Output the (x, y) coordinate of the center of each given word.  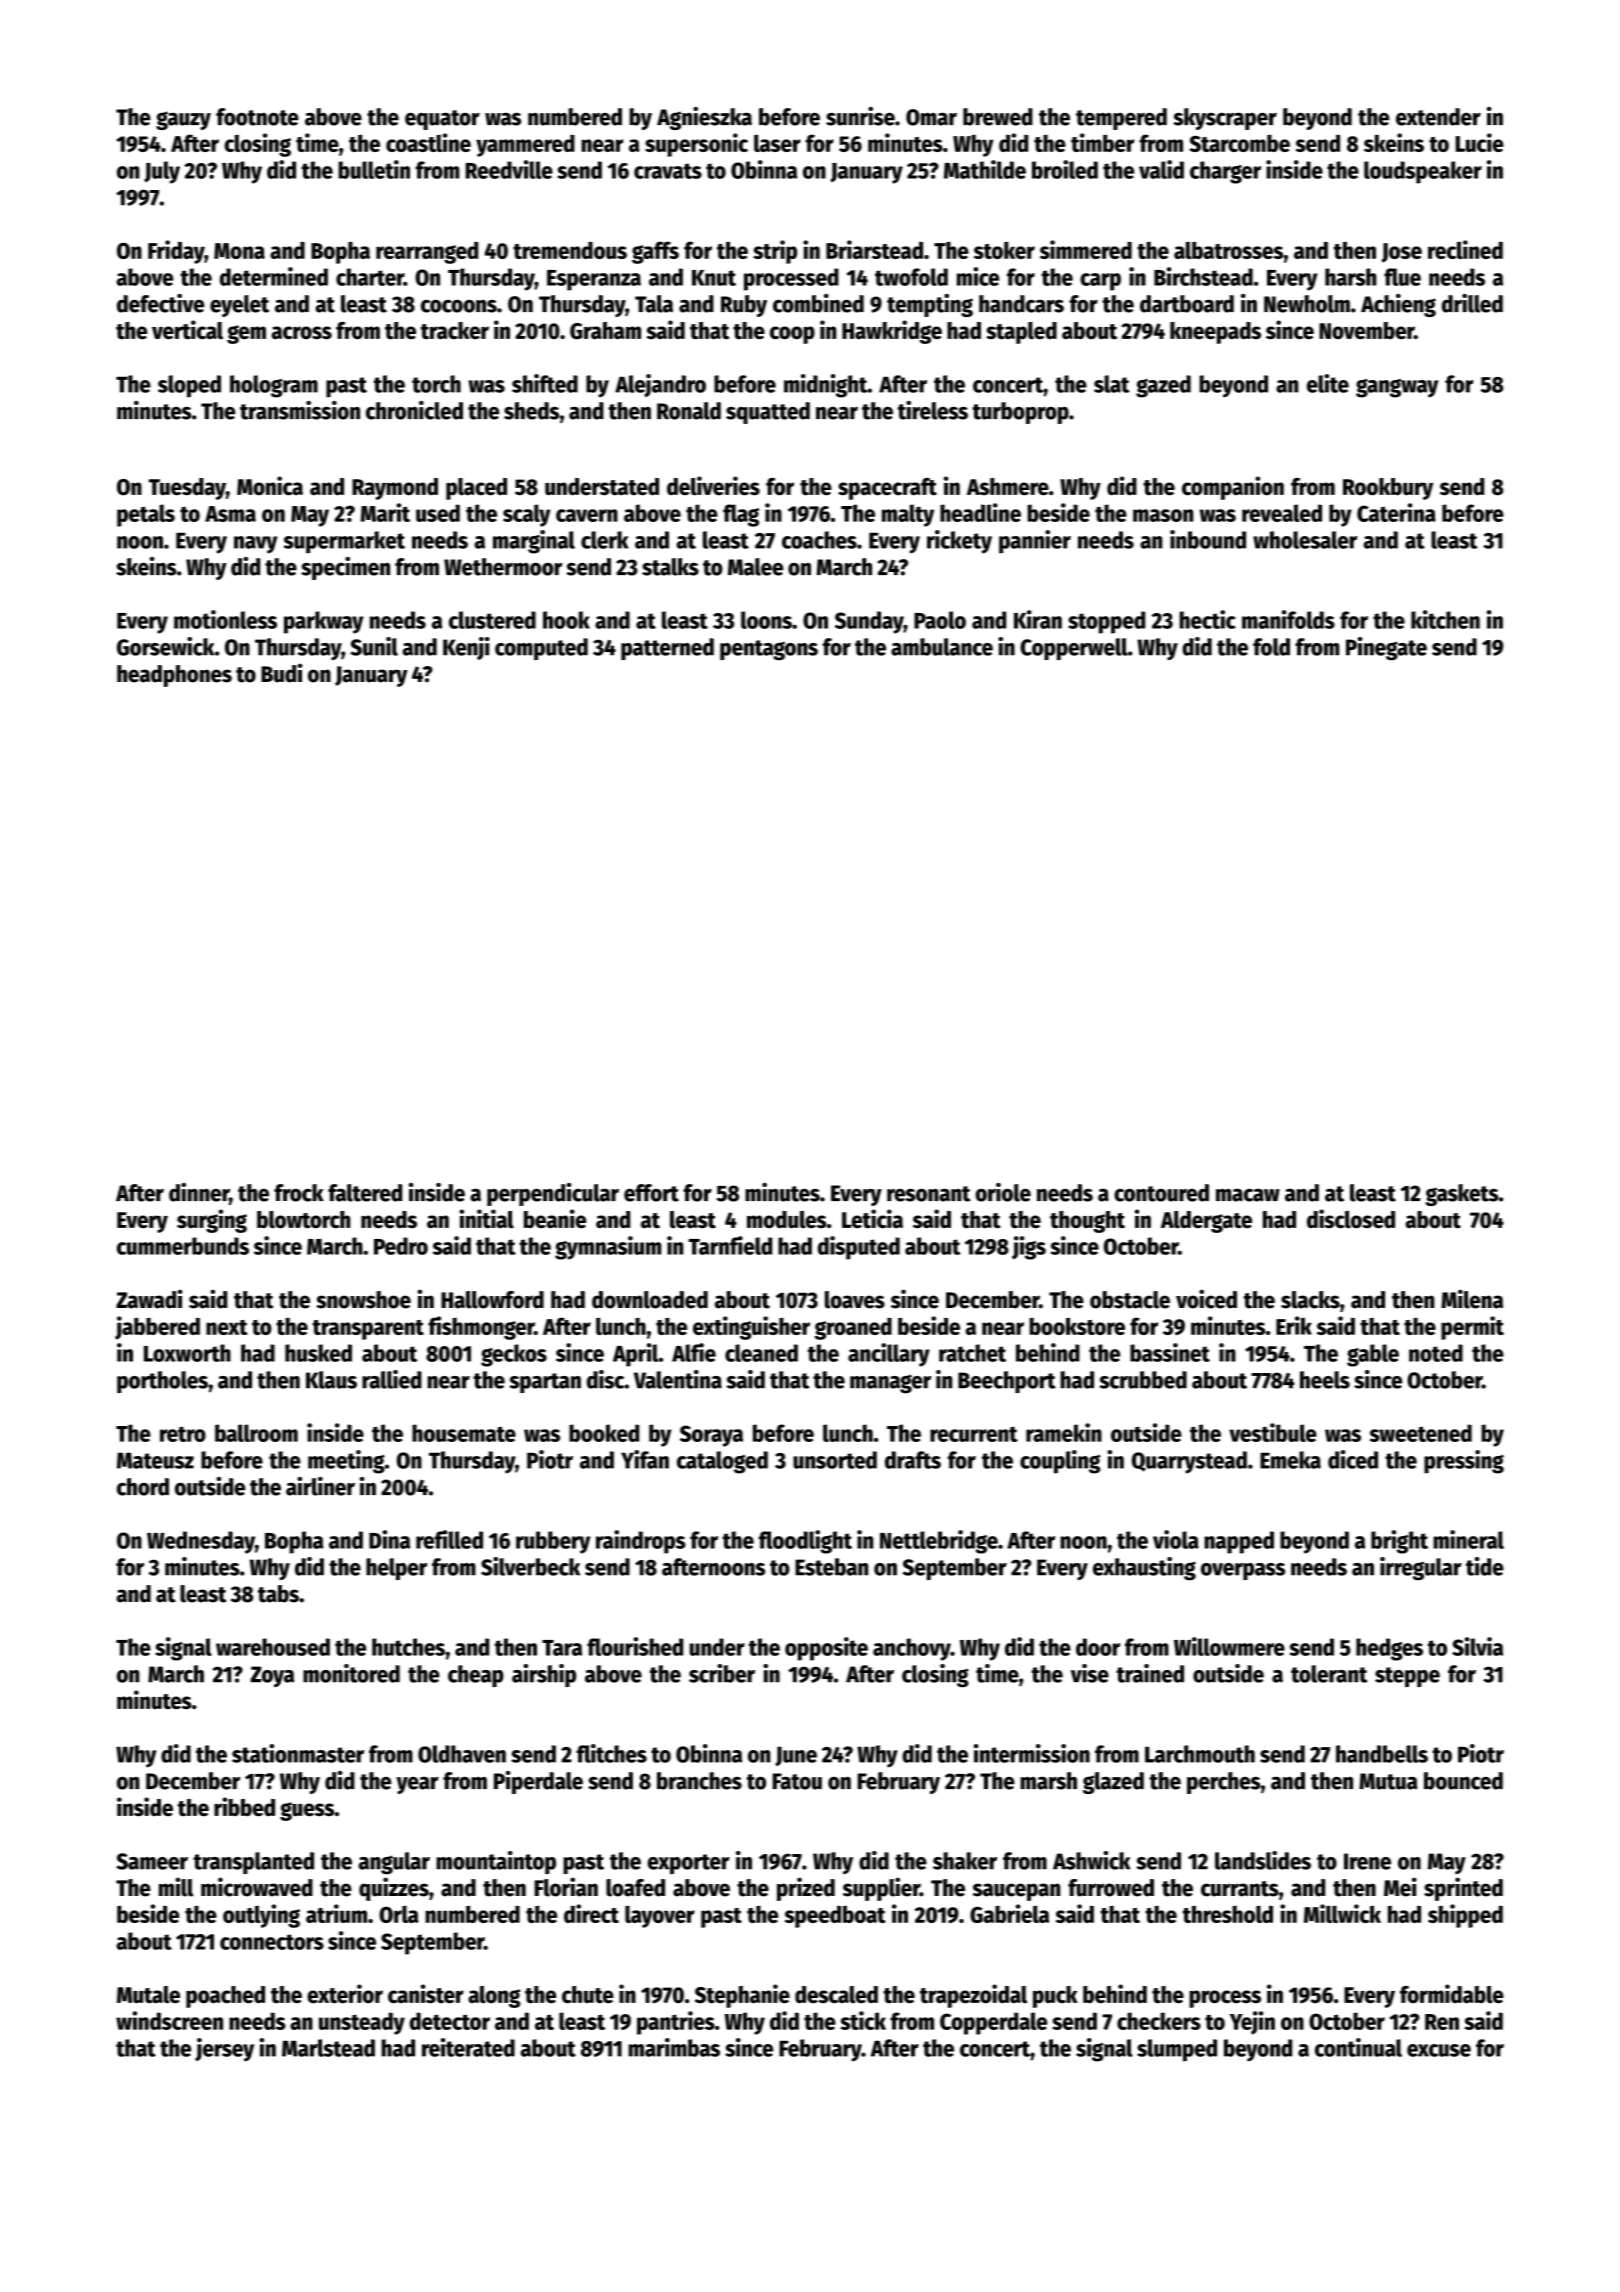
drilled (1472, 303)
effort (651, 1193)
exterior (345, 1994)
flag (741, 515)
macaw (1248, 1195)
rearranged (427, 253)
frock (299, 1193)
